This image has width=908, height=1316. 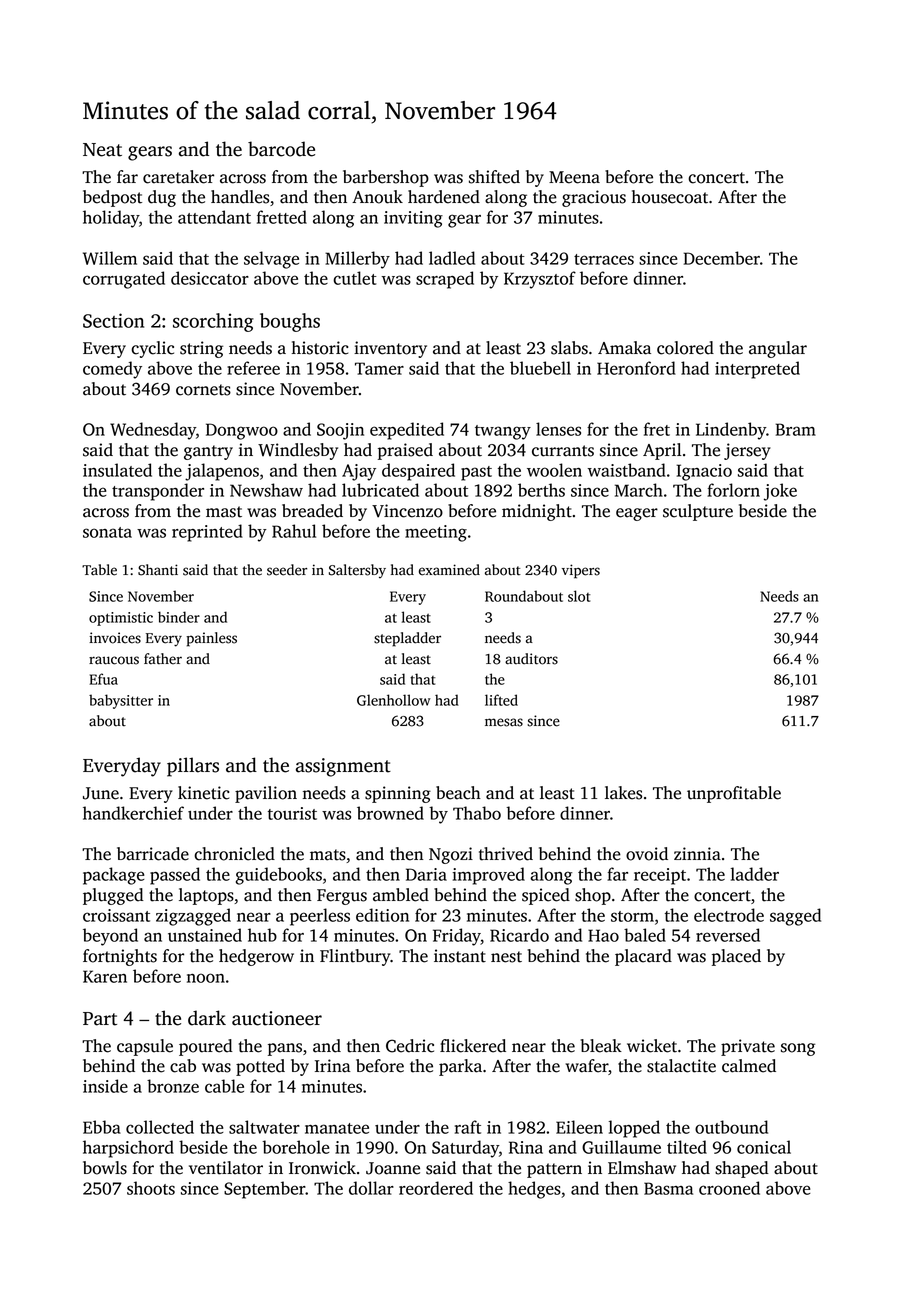 I want to click on harpsichord, so click(x=128, y=1149).
